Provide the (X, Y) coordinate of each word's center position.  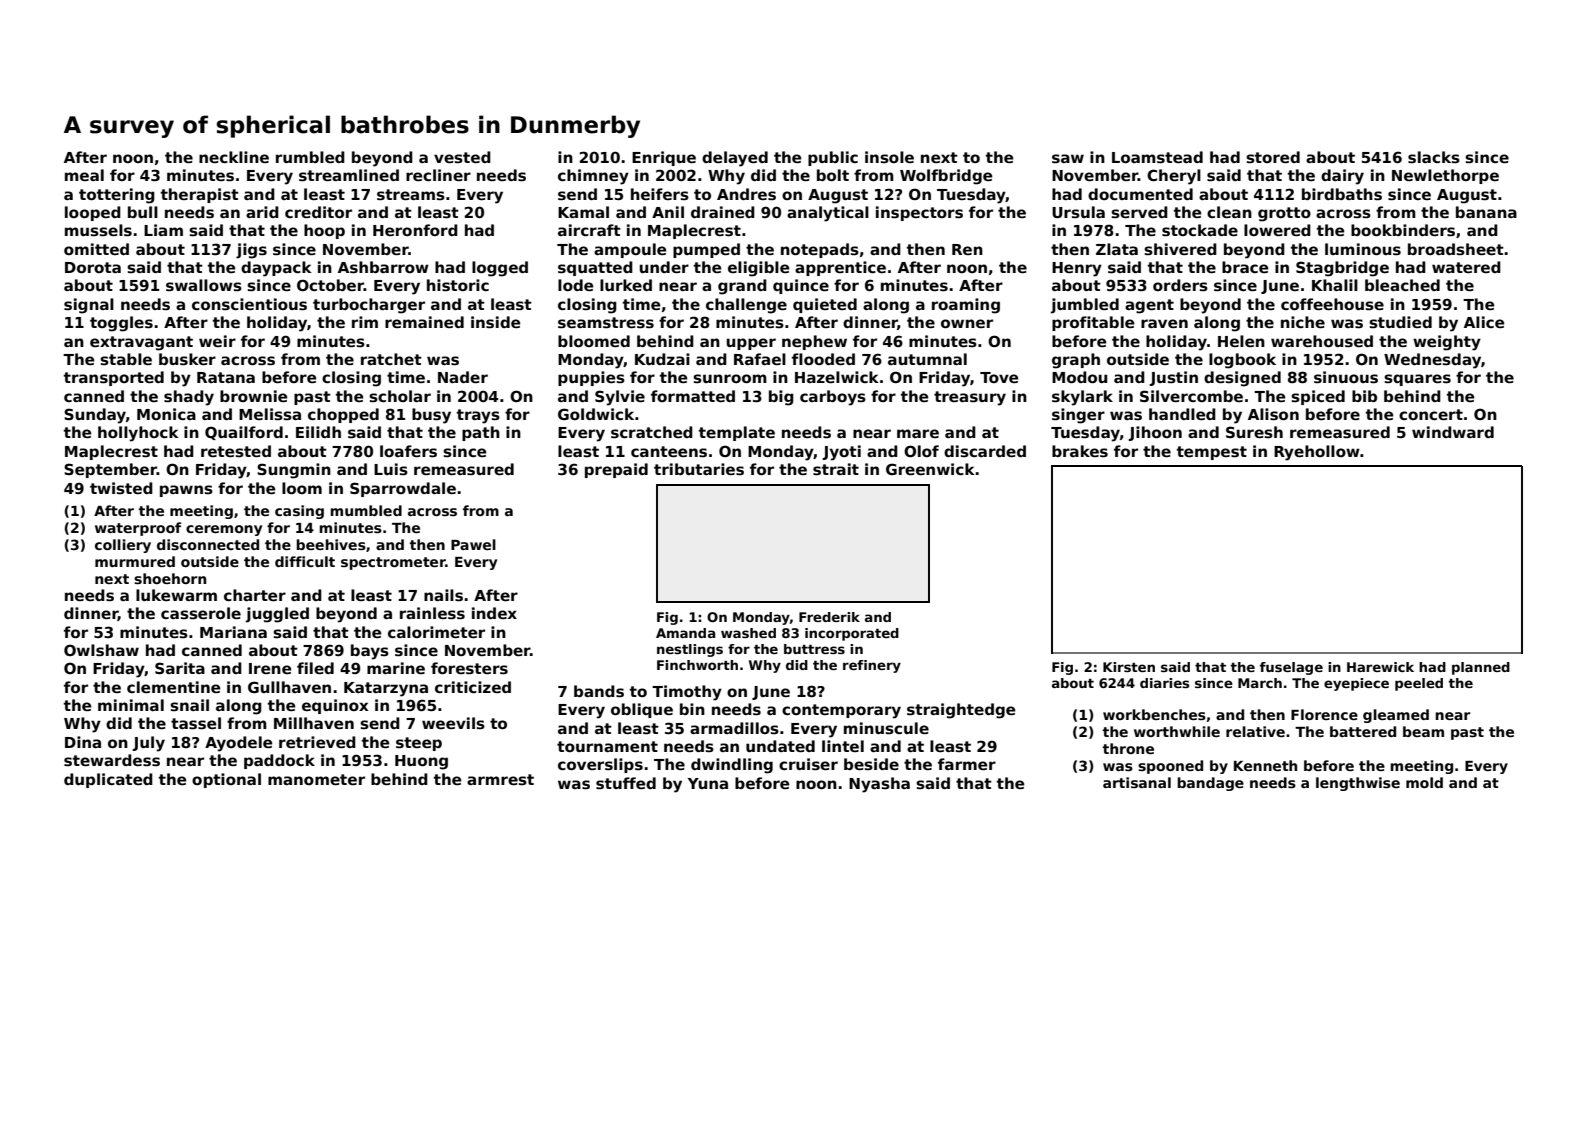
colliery (123, 546)
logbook (1242, 361)
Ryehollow (1317, 453)
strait (836, 469)
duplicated (108, 780)
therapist (200, 195)
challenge (746, 306)
